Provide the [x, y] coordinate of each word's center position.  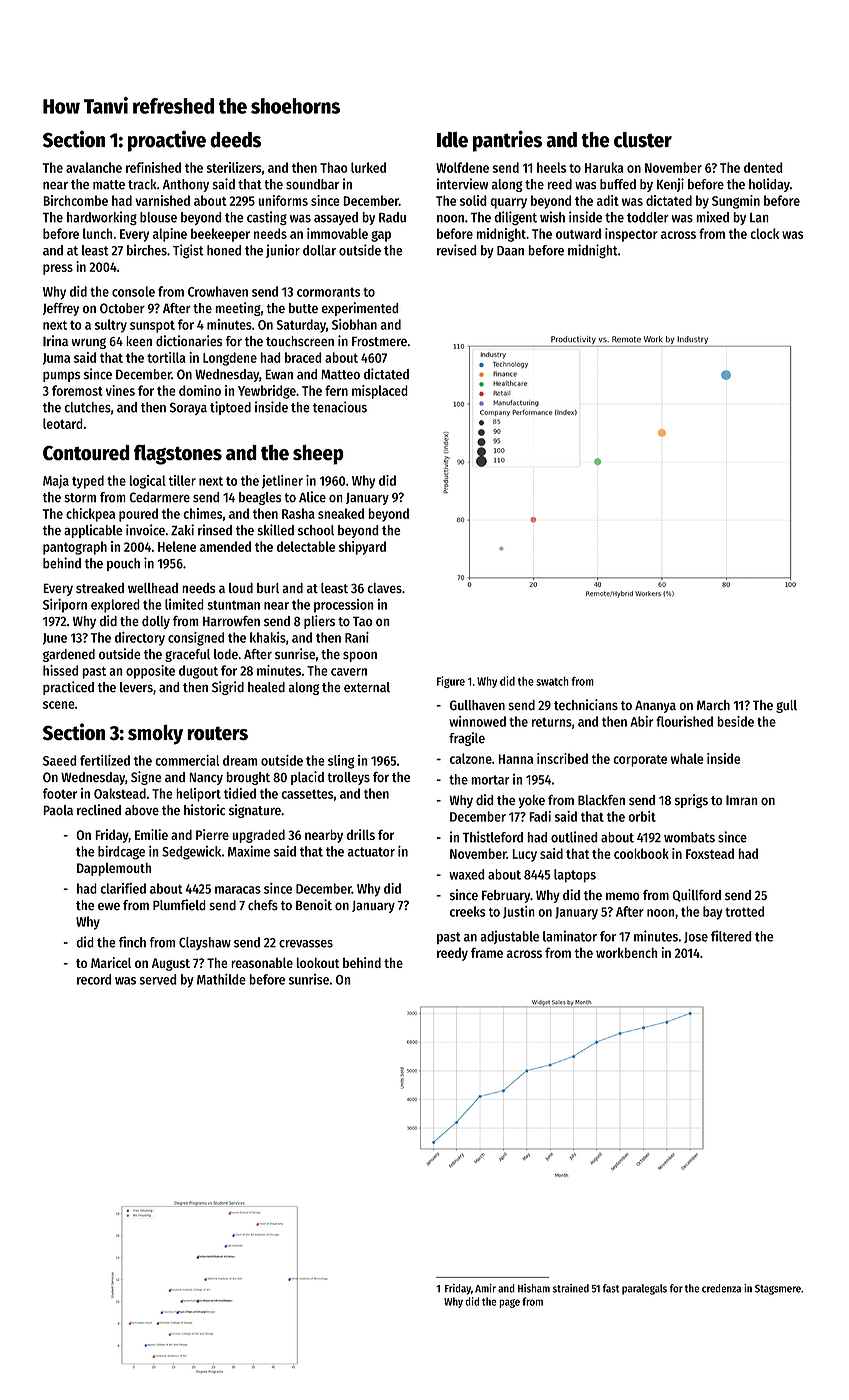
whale [687, 758]
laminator [570, 936]
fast [611, 1288]
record [94, 979]
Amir [485, 1288]
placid [307, 778]
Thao [334, 167]
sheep [318, 454]
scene [59, 705]
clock [764, 233]
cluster [643, 140]
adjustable [509, 937]
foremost [77, 390]
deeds [235, 140]
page [509, 1303]
